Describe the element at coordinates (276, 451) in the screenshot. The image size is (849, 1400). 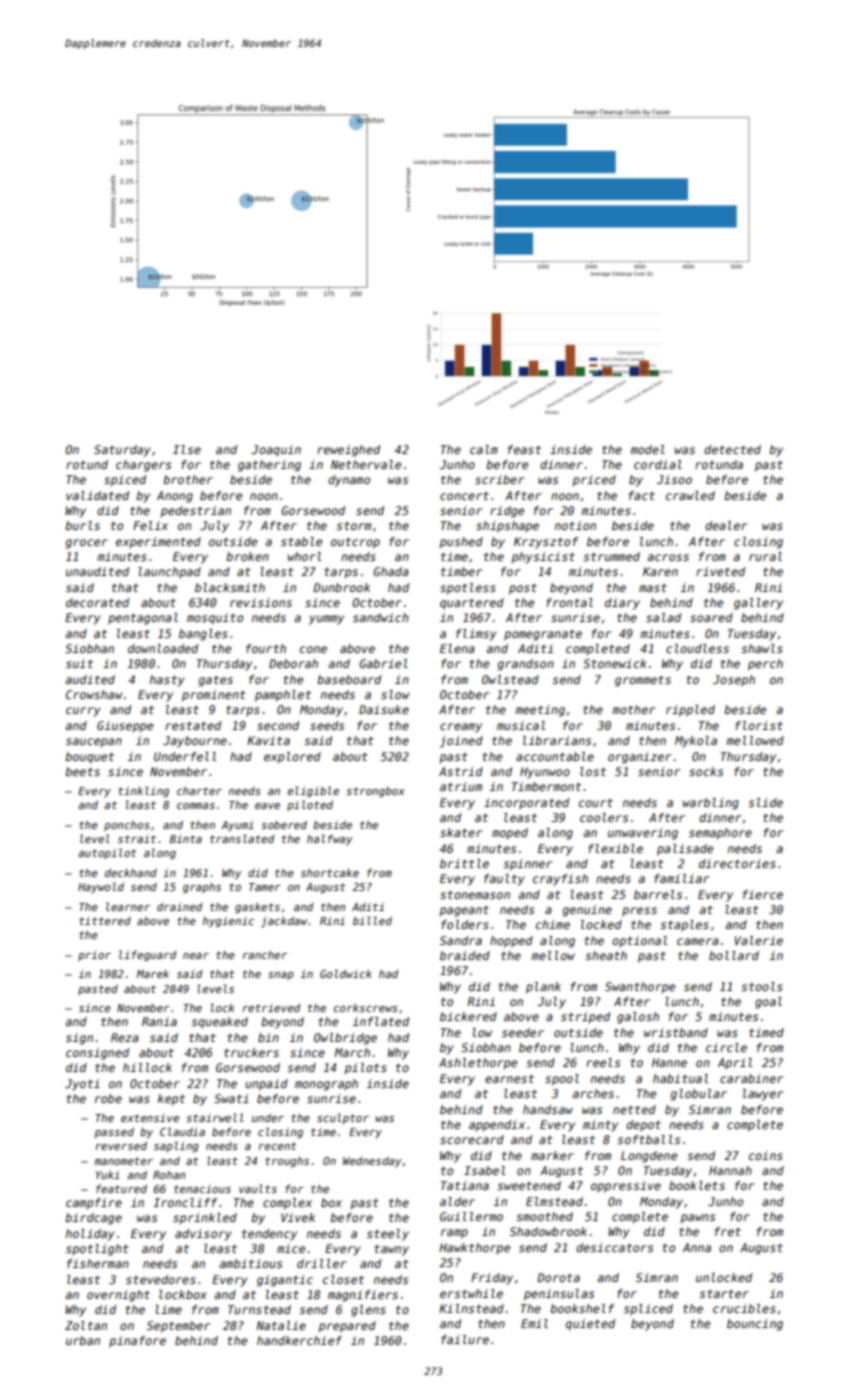
I see `Joaquin` at that location.
